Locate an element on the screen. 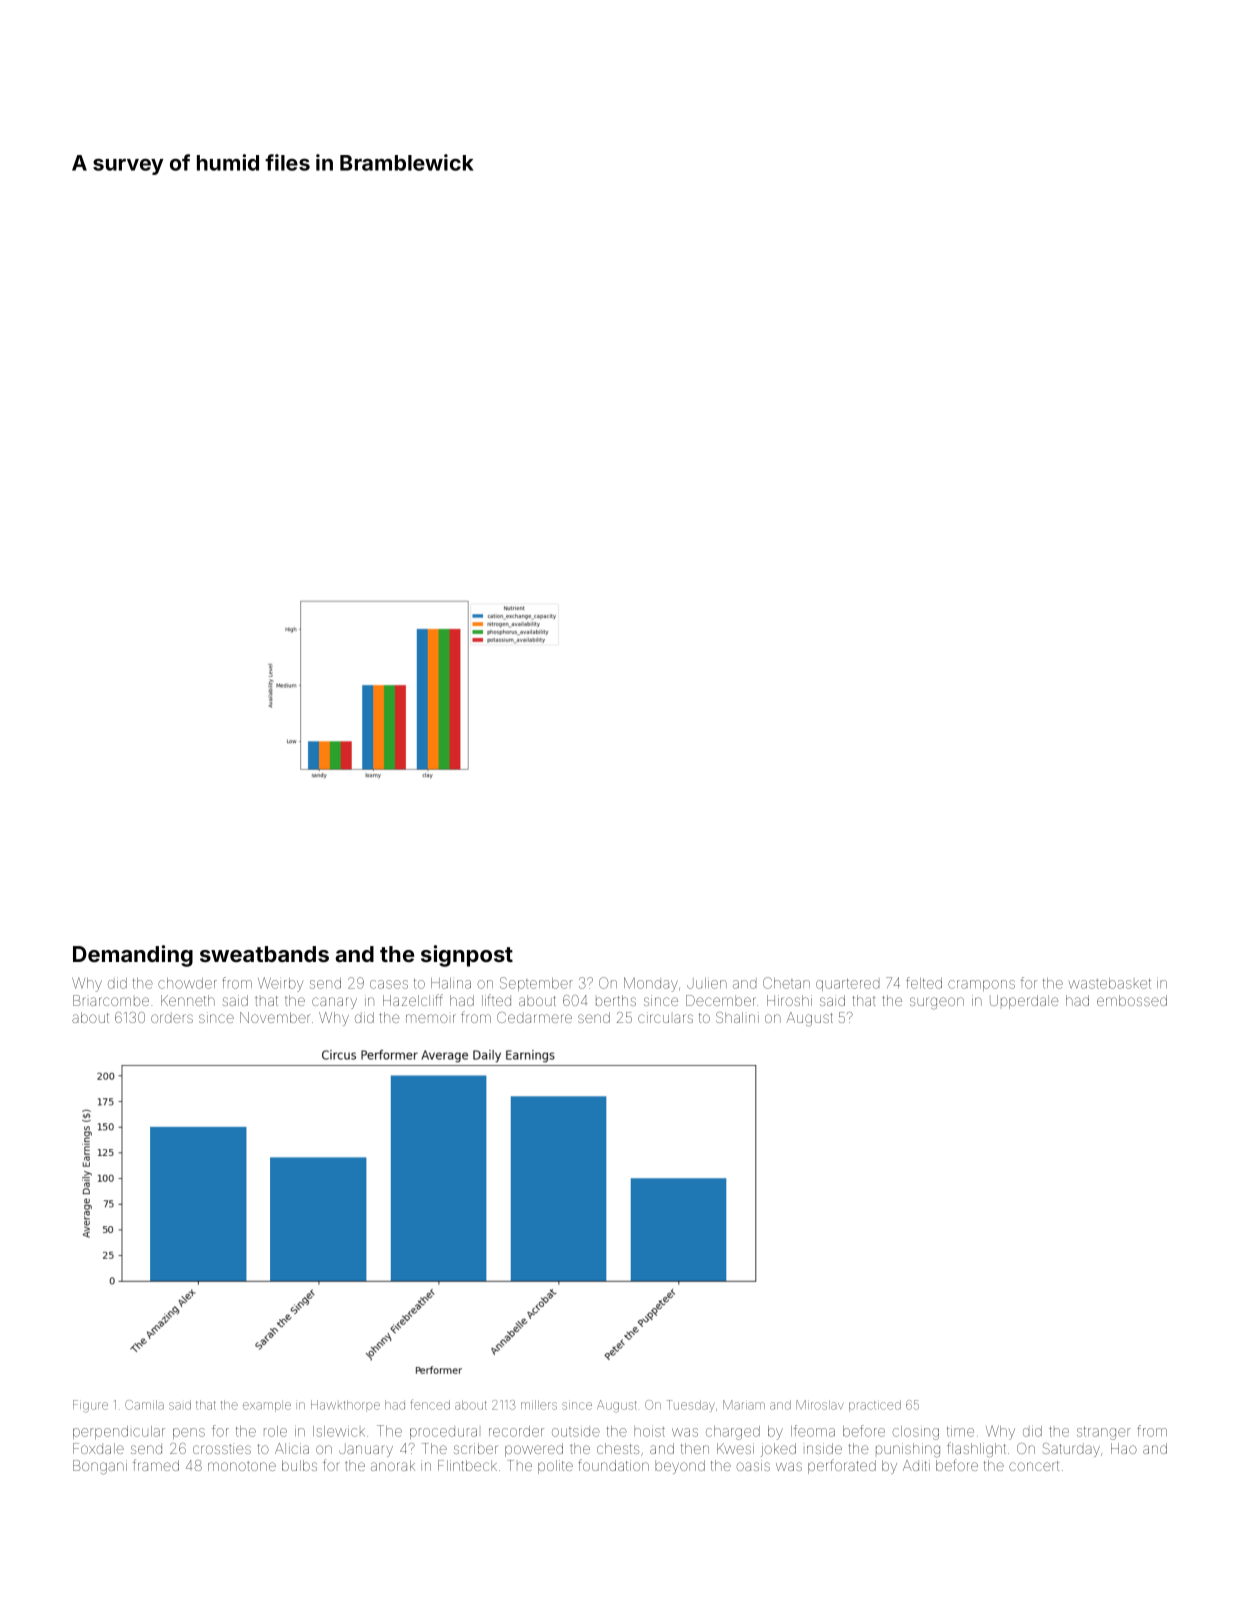  Julien is located at coordinates (707, 983).
